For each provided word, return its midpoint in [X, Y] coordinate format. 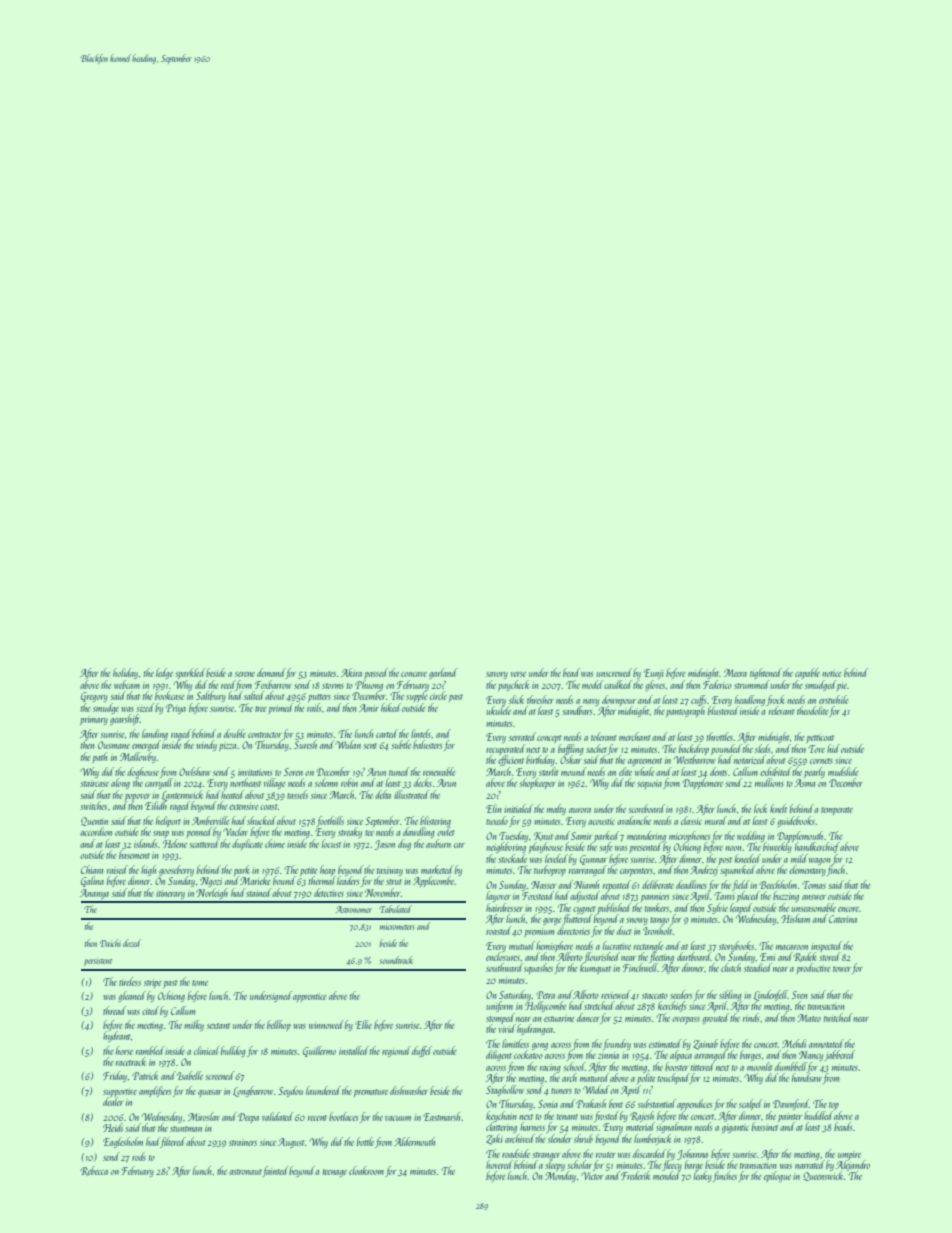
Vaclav [235, 831]
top [834, 1106]
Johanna [692, 1154]
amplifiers [155, 1091]
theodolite [813, 710]
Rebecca [94, 1171]
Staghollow [505, 1090]
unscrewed [614, 672]
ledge [164, 673]
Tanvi [724, 896]
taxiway [390, 872]
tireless [130, 981]
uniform [499, 1006]
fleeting [661, 957]
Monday [560, 1177]
